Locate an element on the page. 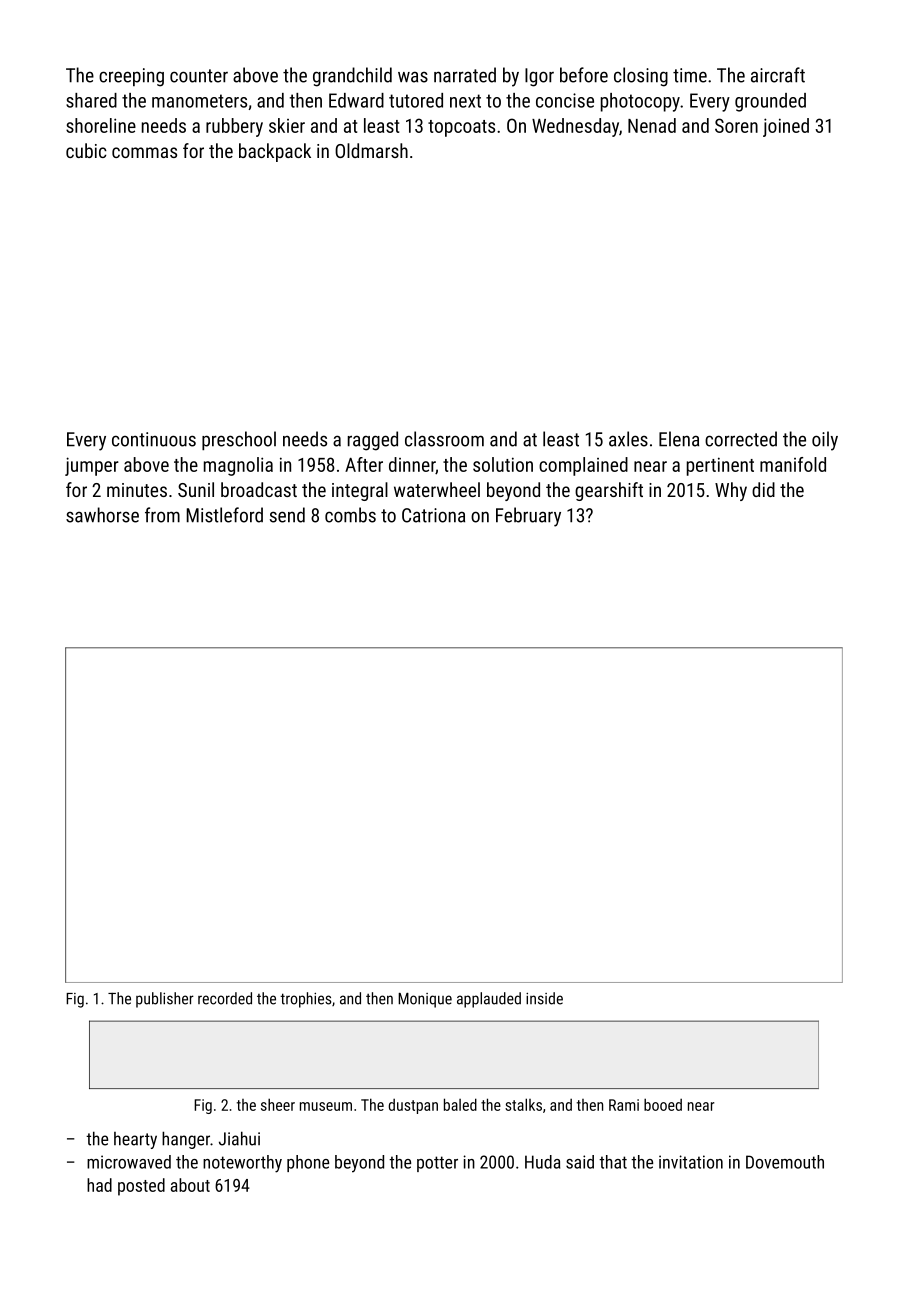  Rami is located at coordinates (624, 1105).
